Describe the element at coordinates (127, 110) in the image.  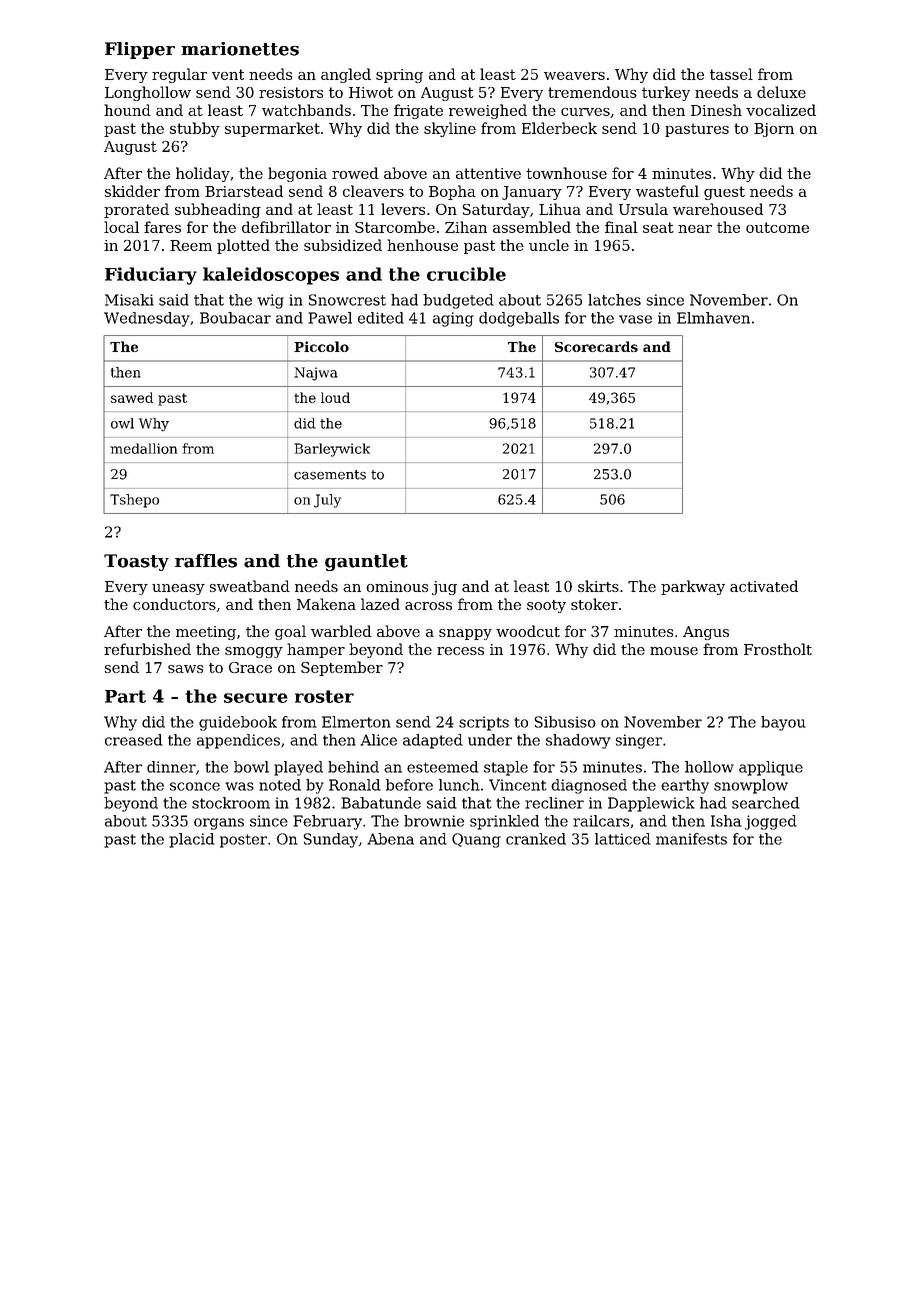
I see `hound` at that location.
